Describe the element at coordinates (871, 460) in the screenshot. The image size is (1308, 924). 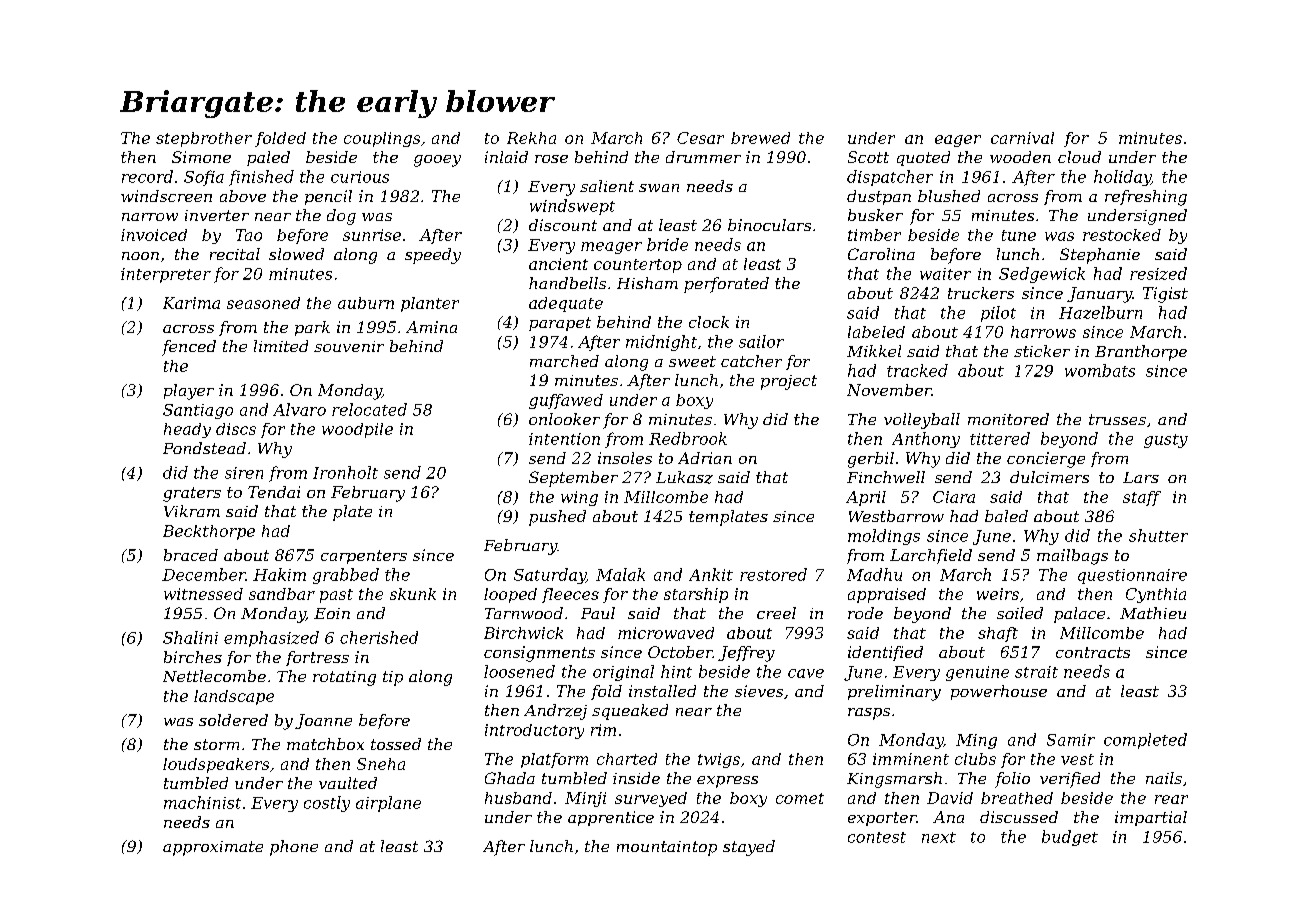
I see `gerbil` at that location.
